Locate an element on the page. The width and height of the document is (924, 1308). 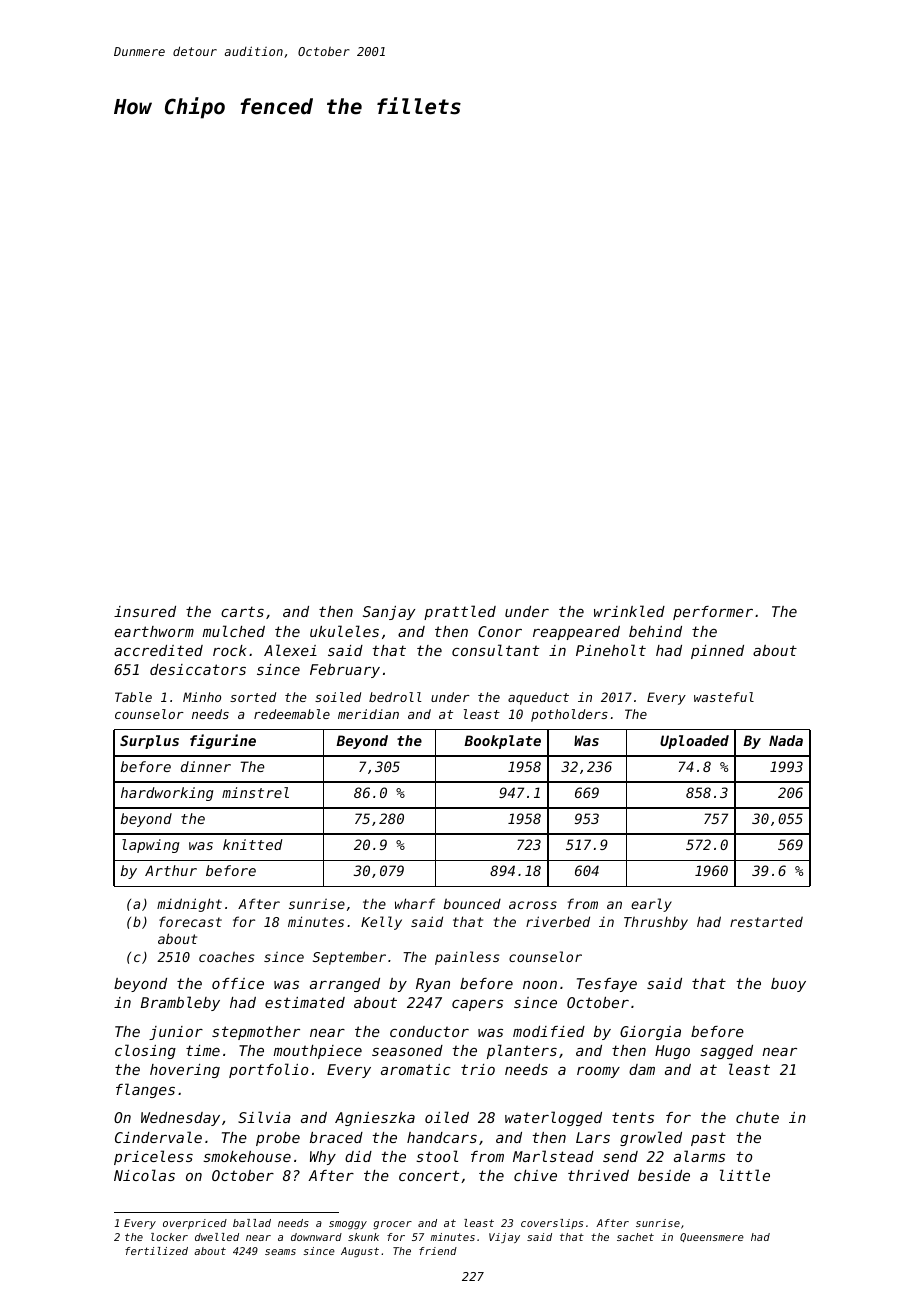
Sanjay is located at coordinates (389, 613).
